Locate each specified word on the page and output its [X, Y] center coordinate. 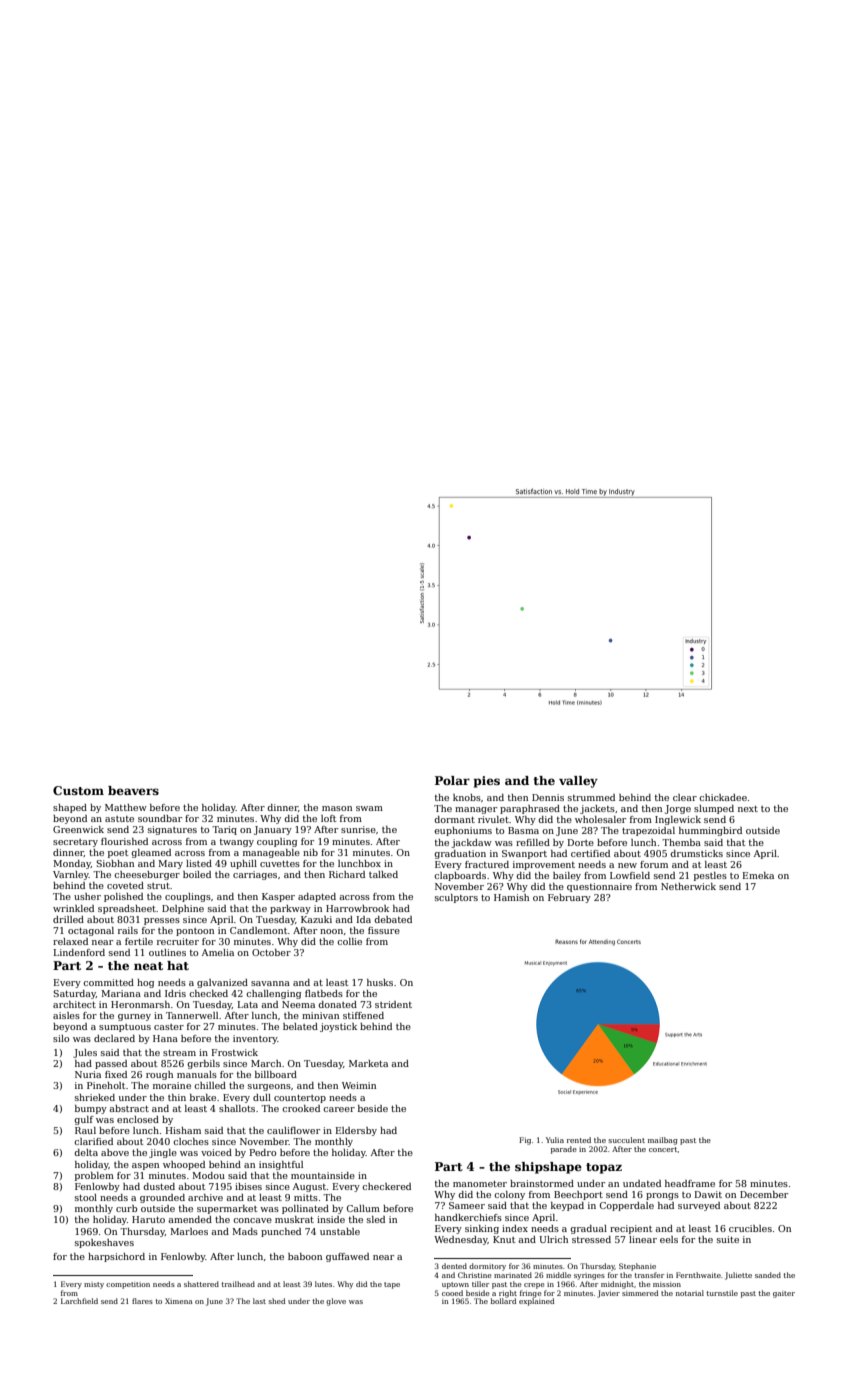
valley [578, 782]
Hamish [511, 897]
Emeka [758, 875]
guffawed [347, 1257]
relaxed [70, 941]
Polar [452, 780]
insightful [281, 1165]
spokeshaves [104, 1243]
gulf [84, 1120]
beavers [133, 790]
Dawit [708, 1194]
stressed [591, 1239]
